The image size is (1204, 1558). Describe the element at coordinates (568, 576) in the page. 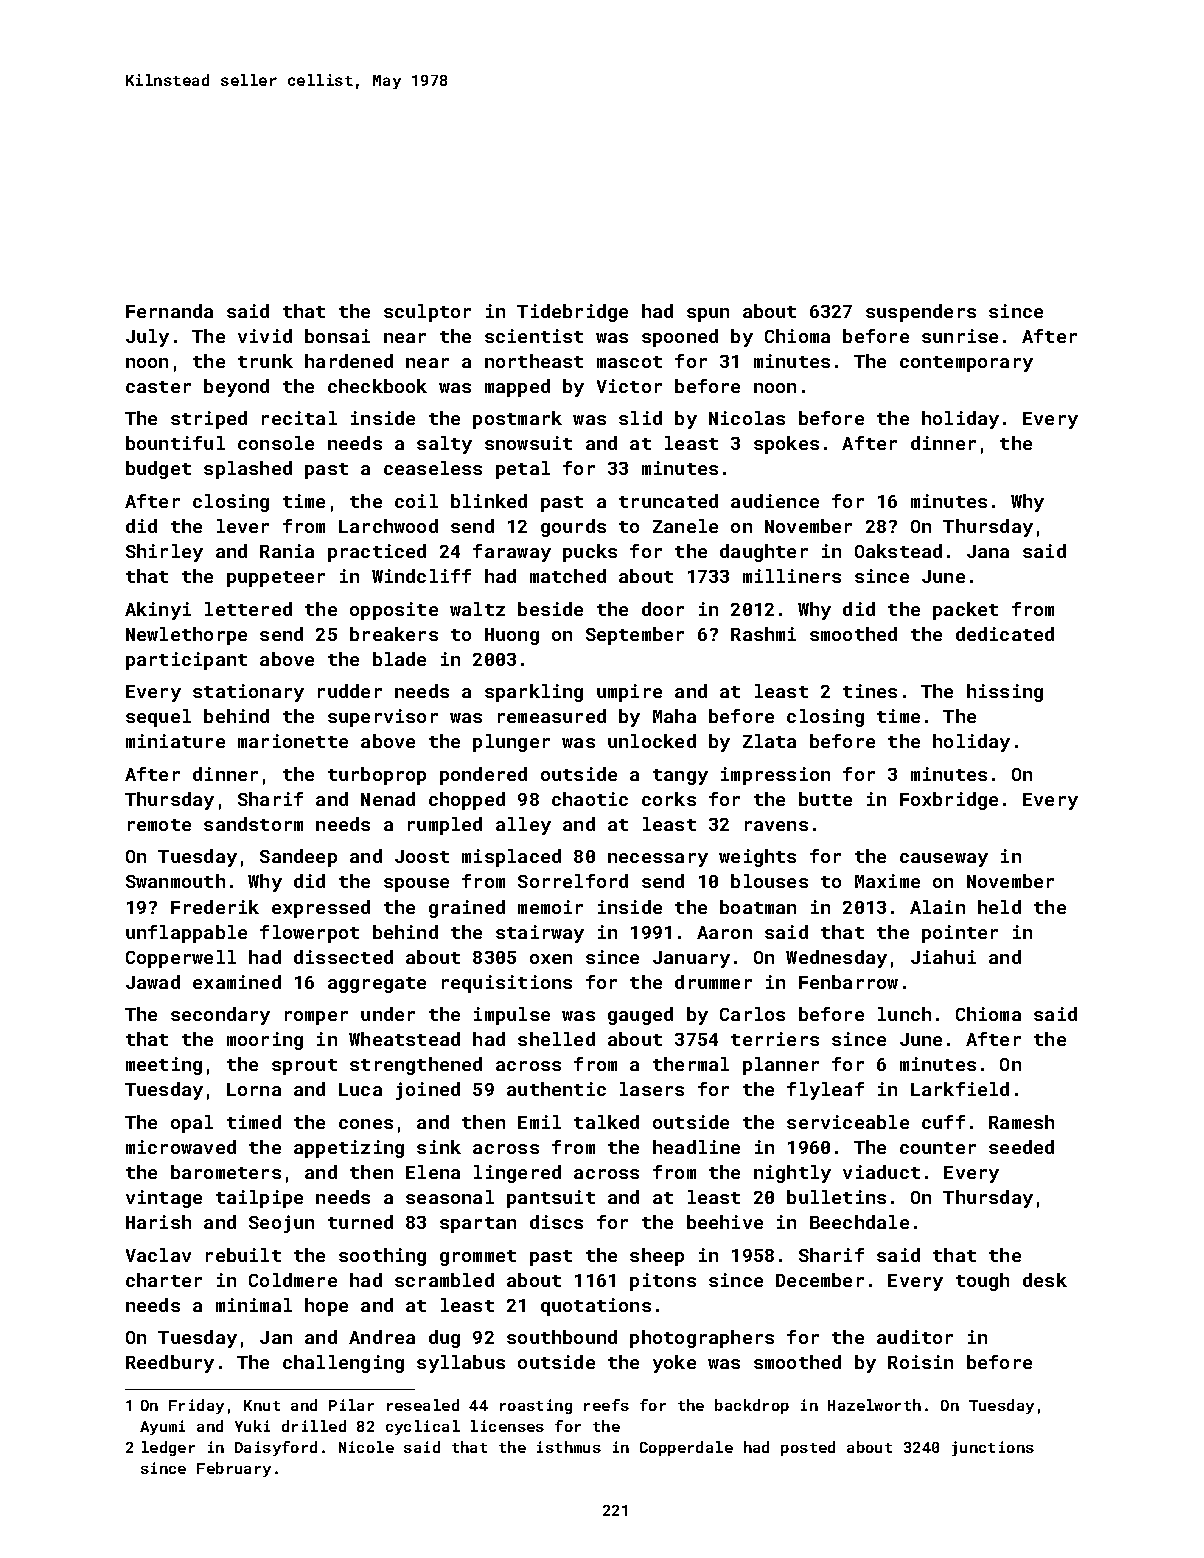

I see `matched` at that location.
